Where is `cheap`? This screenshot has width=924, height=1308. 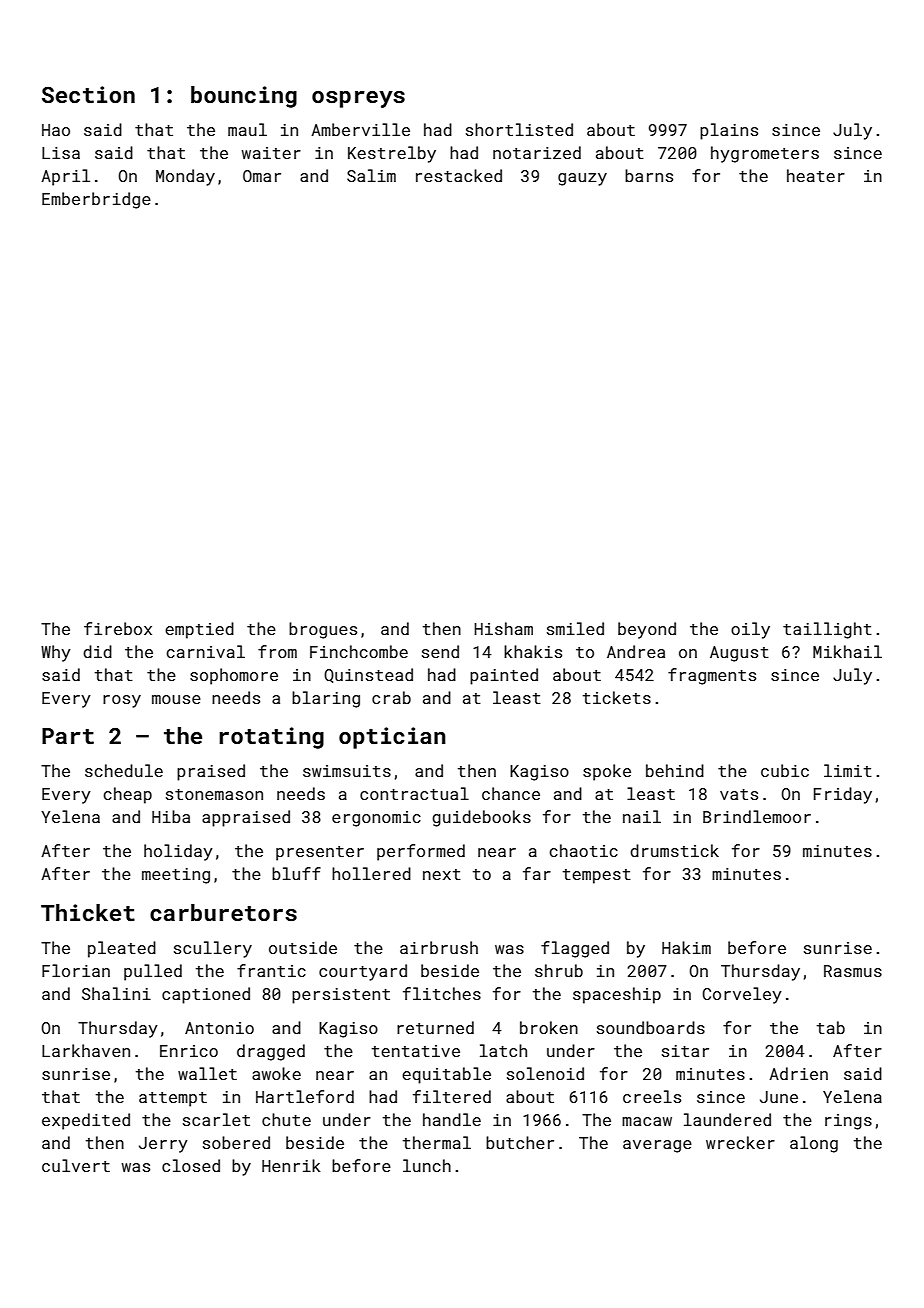
cheap is located at coordinates (127, 795).
